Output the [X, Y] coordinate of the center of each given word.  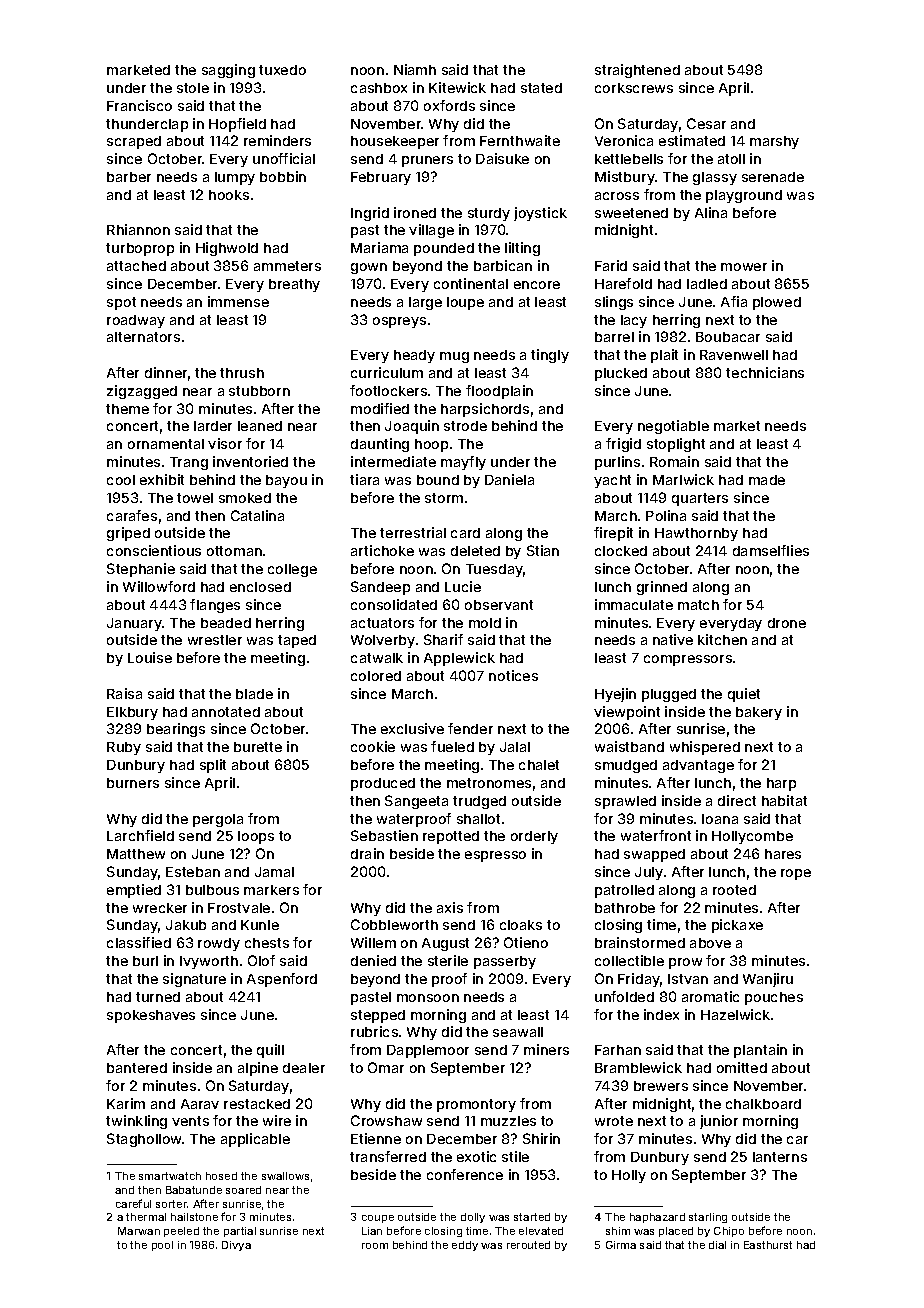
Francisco [139, 105]
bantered [137, 1068]
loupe [465, 303]
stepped [378, 1016]
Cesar [706, 123]
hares [783, 854]
